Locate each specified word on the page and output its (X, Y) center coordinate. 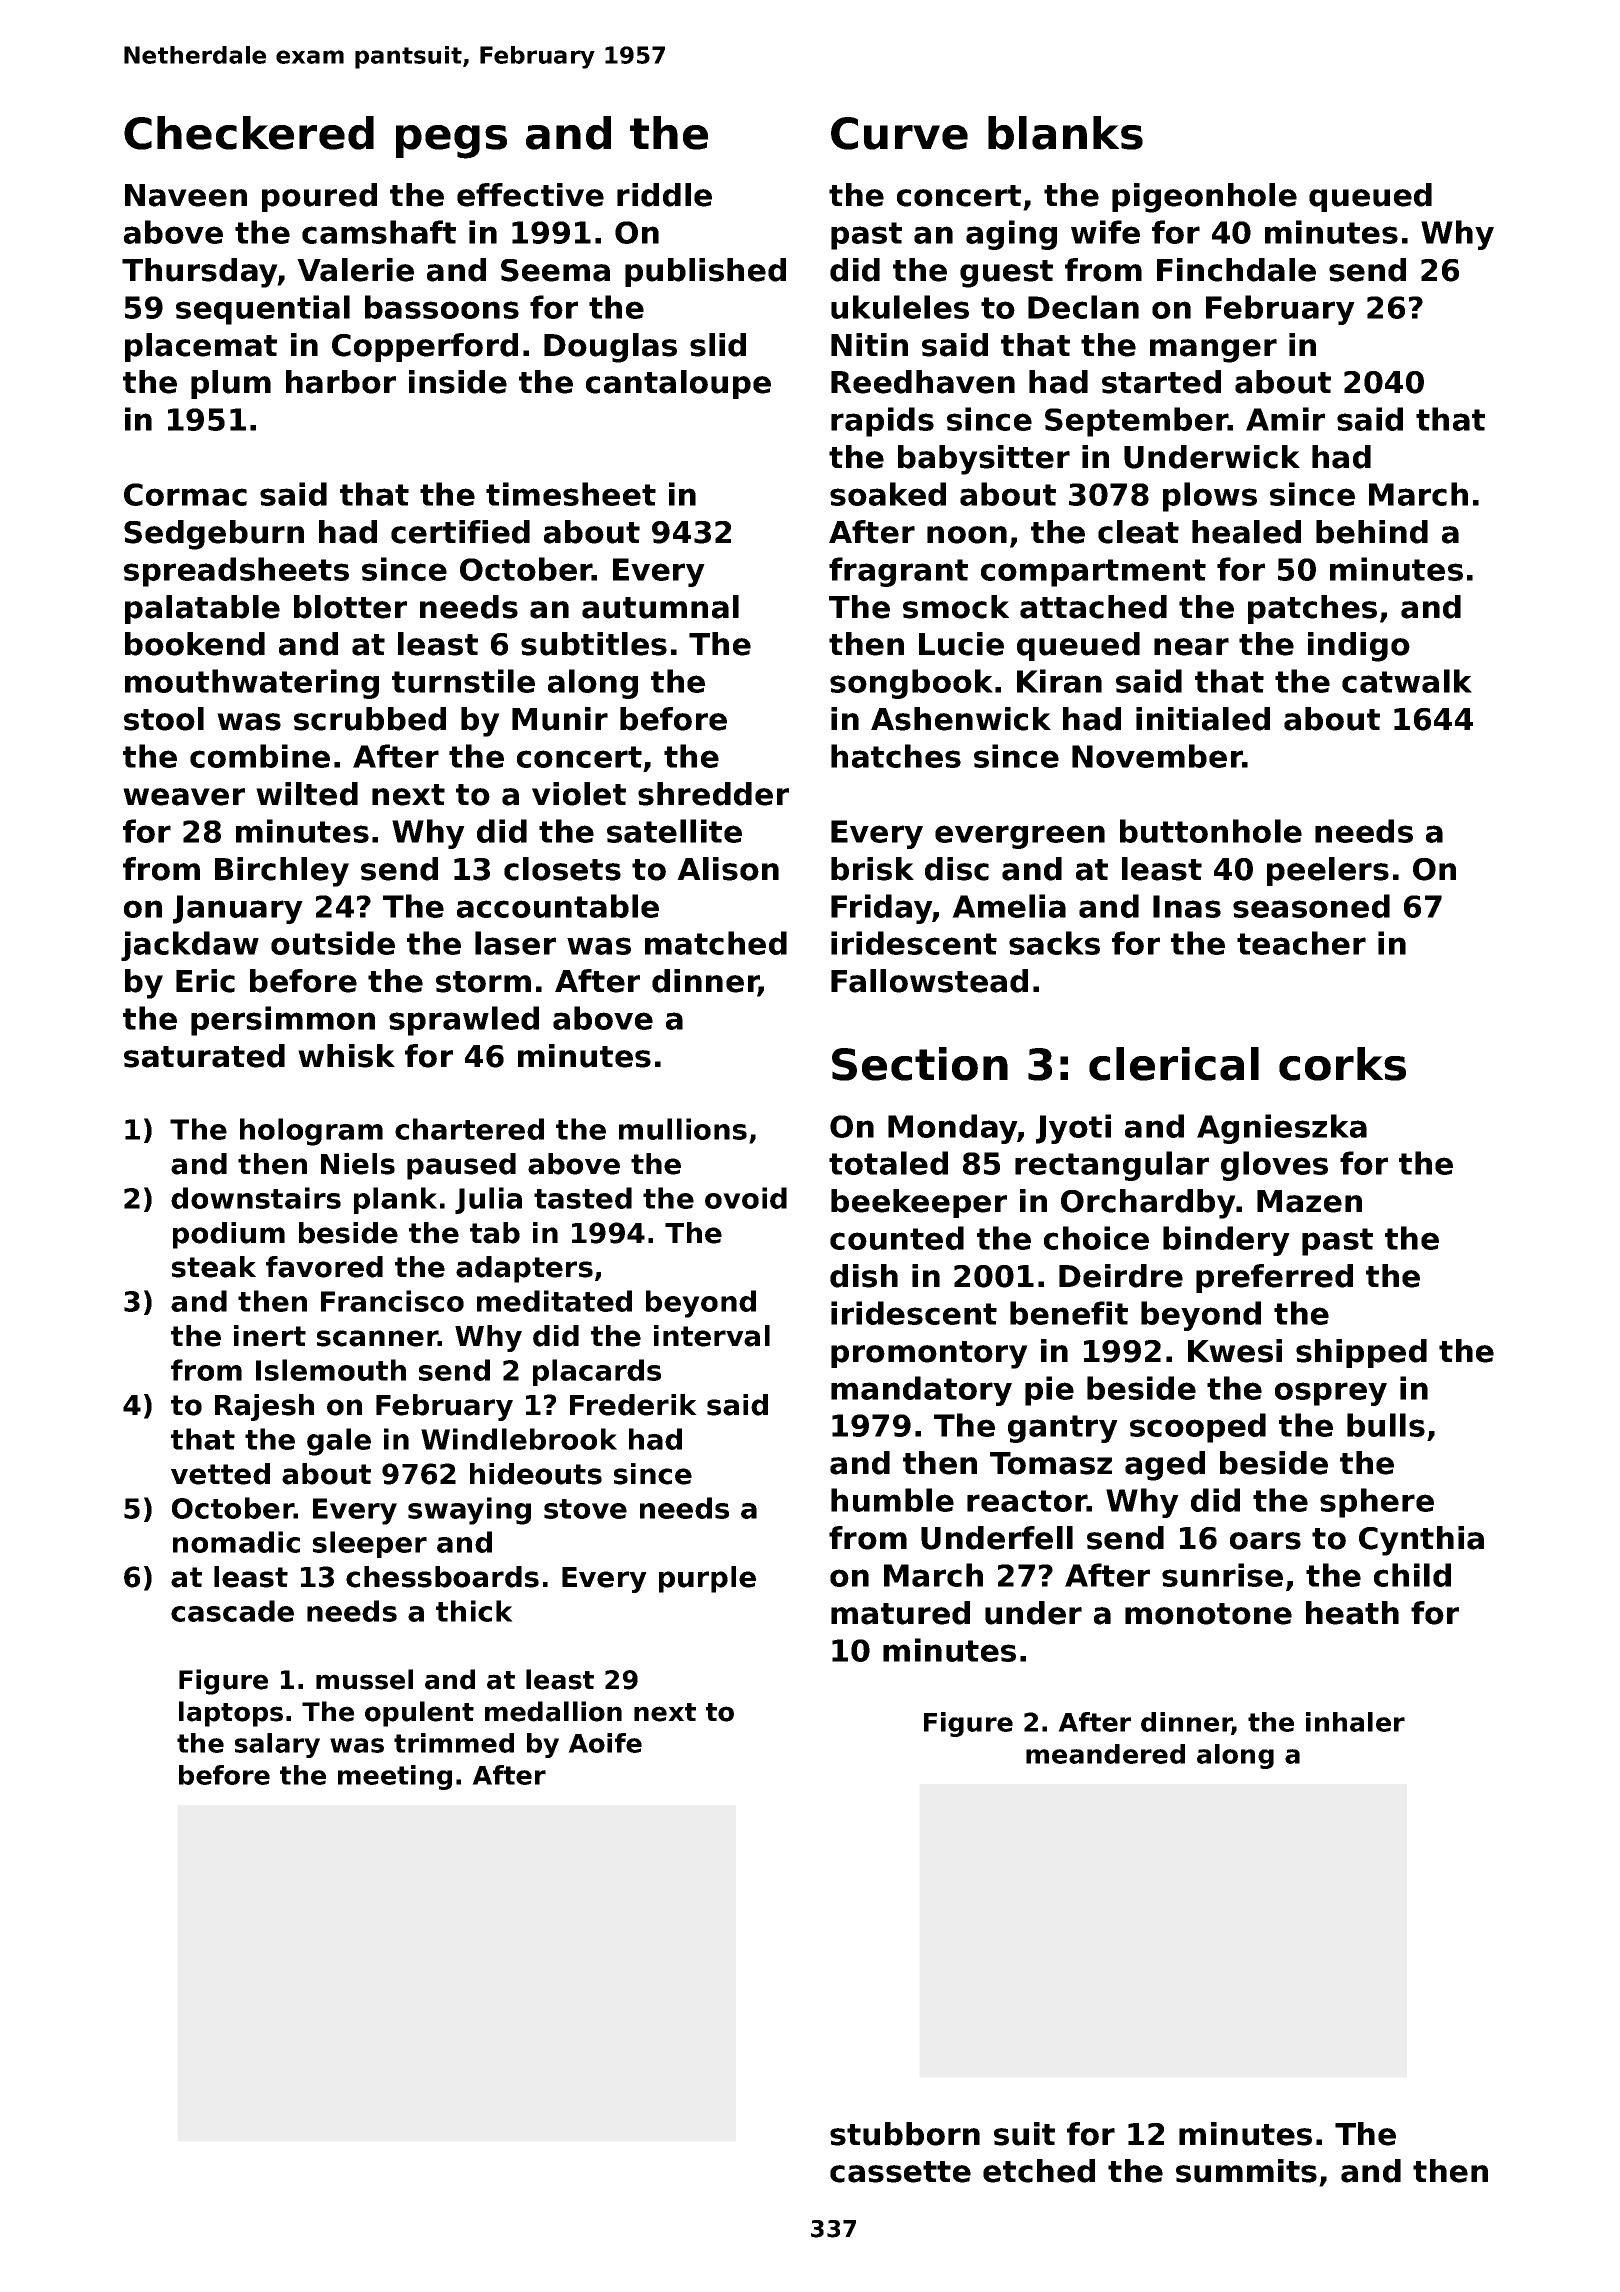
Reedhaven (923, 382)
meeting (395, 1777)
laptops (231, 1714)
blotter (350, 607)
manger (1213, 351)
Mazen (1309, 1201)
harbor (341, 382)
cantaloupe (678, 384)
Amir (1285, 419)
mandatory (921, 1391)
